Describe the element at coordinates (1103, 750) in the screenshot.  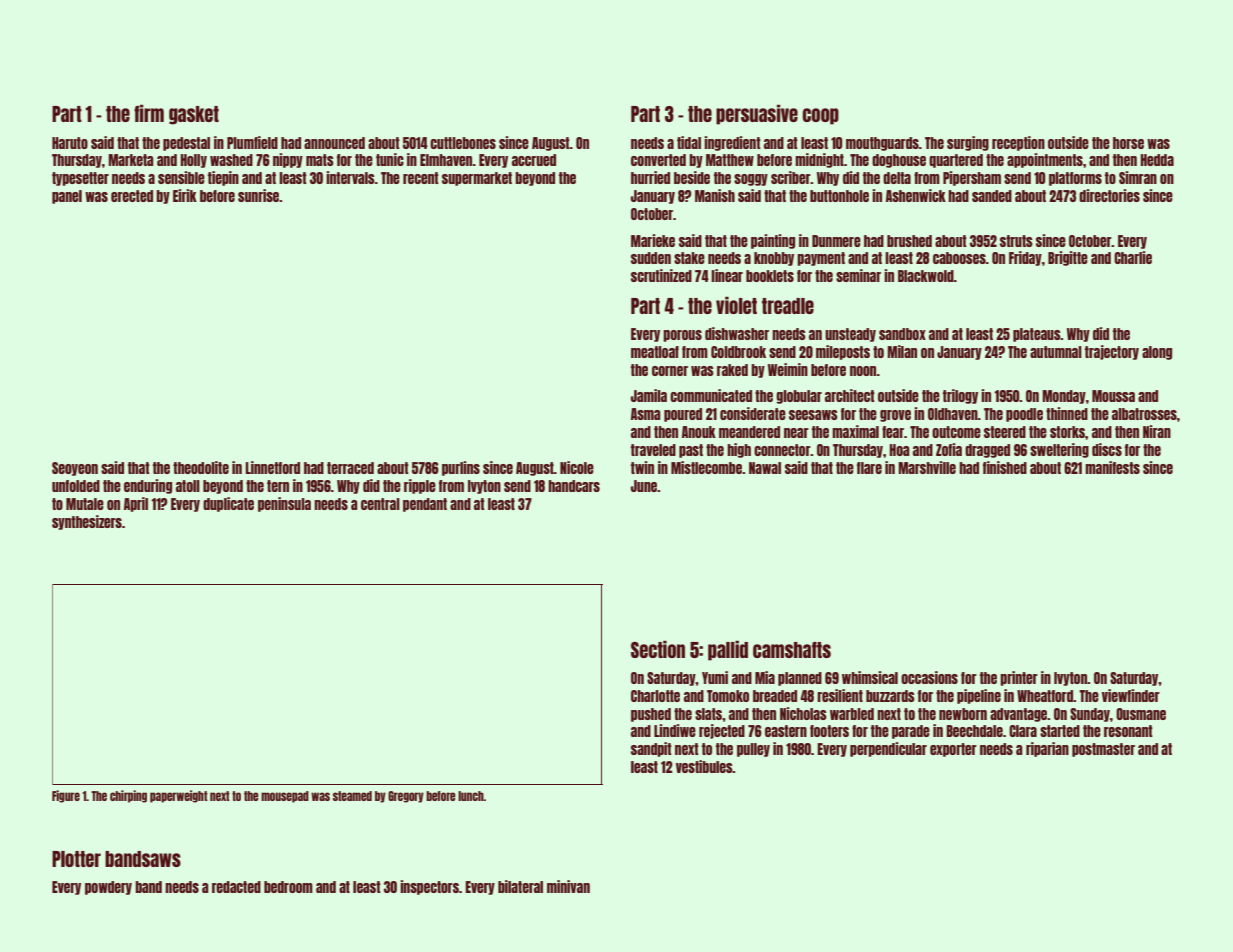
I see `postmaster` at that location.
